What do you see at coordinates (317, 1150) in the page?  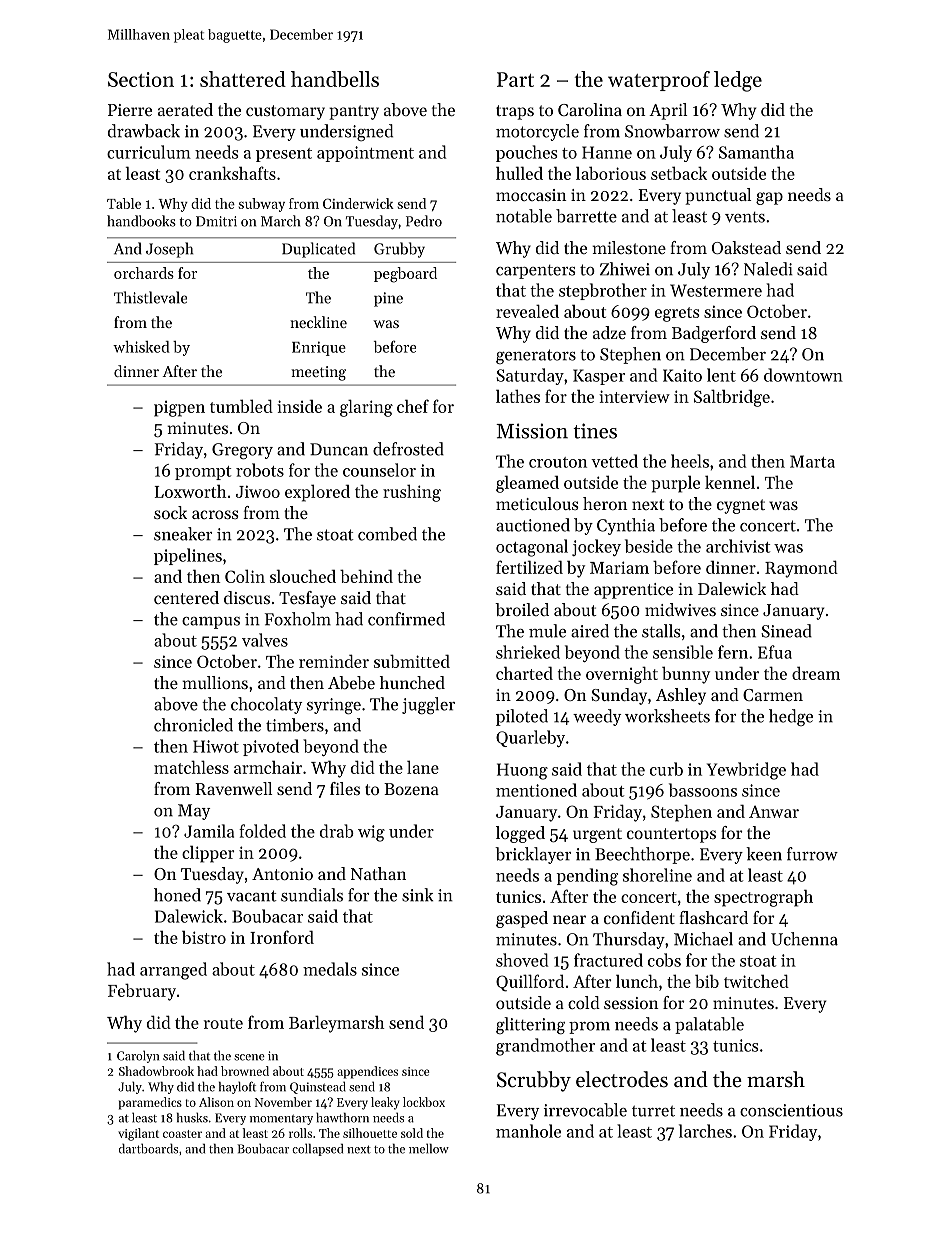 I see `collapsed` at bounding box center [317, 1150].
